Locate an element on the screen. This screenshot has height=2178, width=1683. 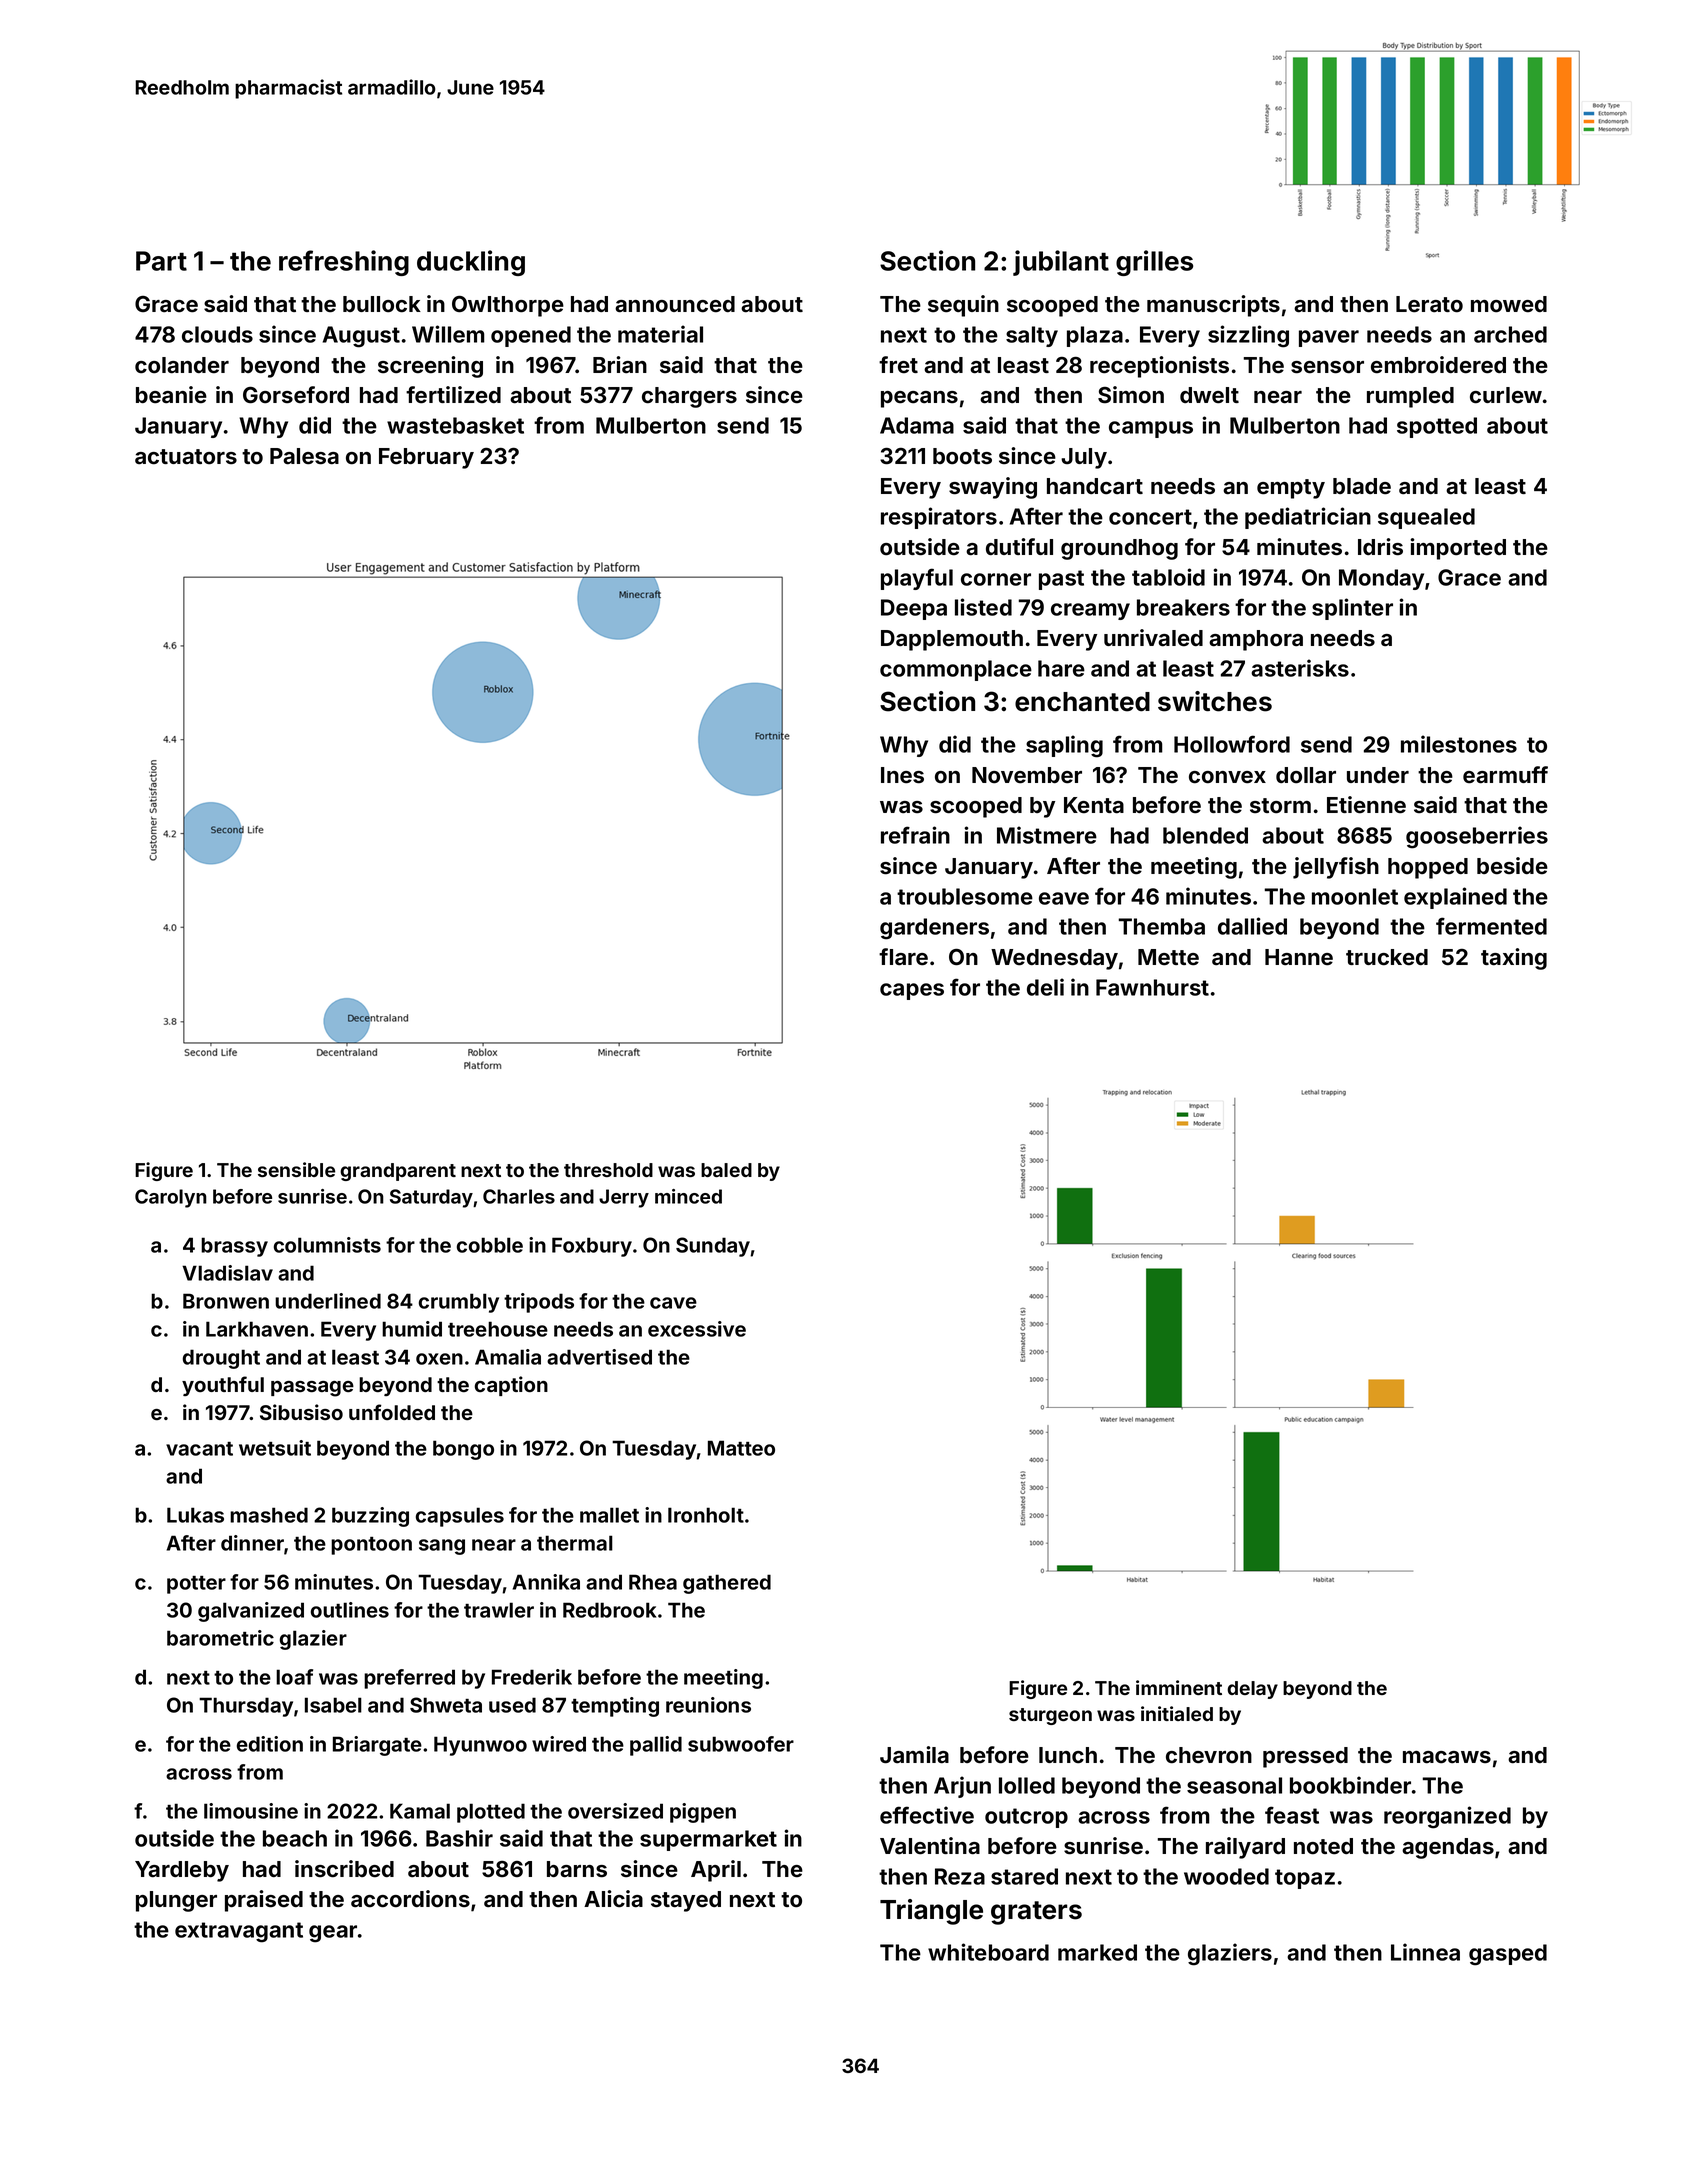
galvanized is located at coordinates (251, 1612).
